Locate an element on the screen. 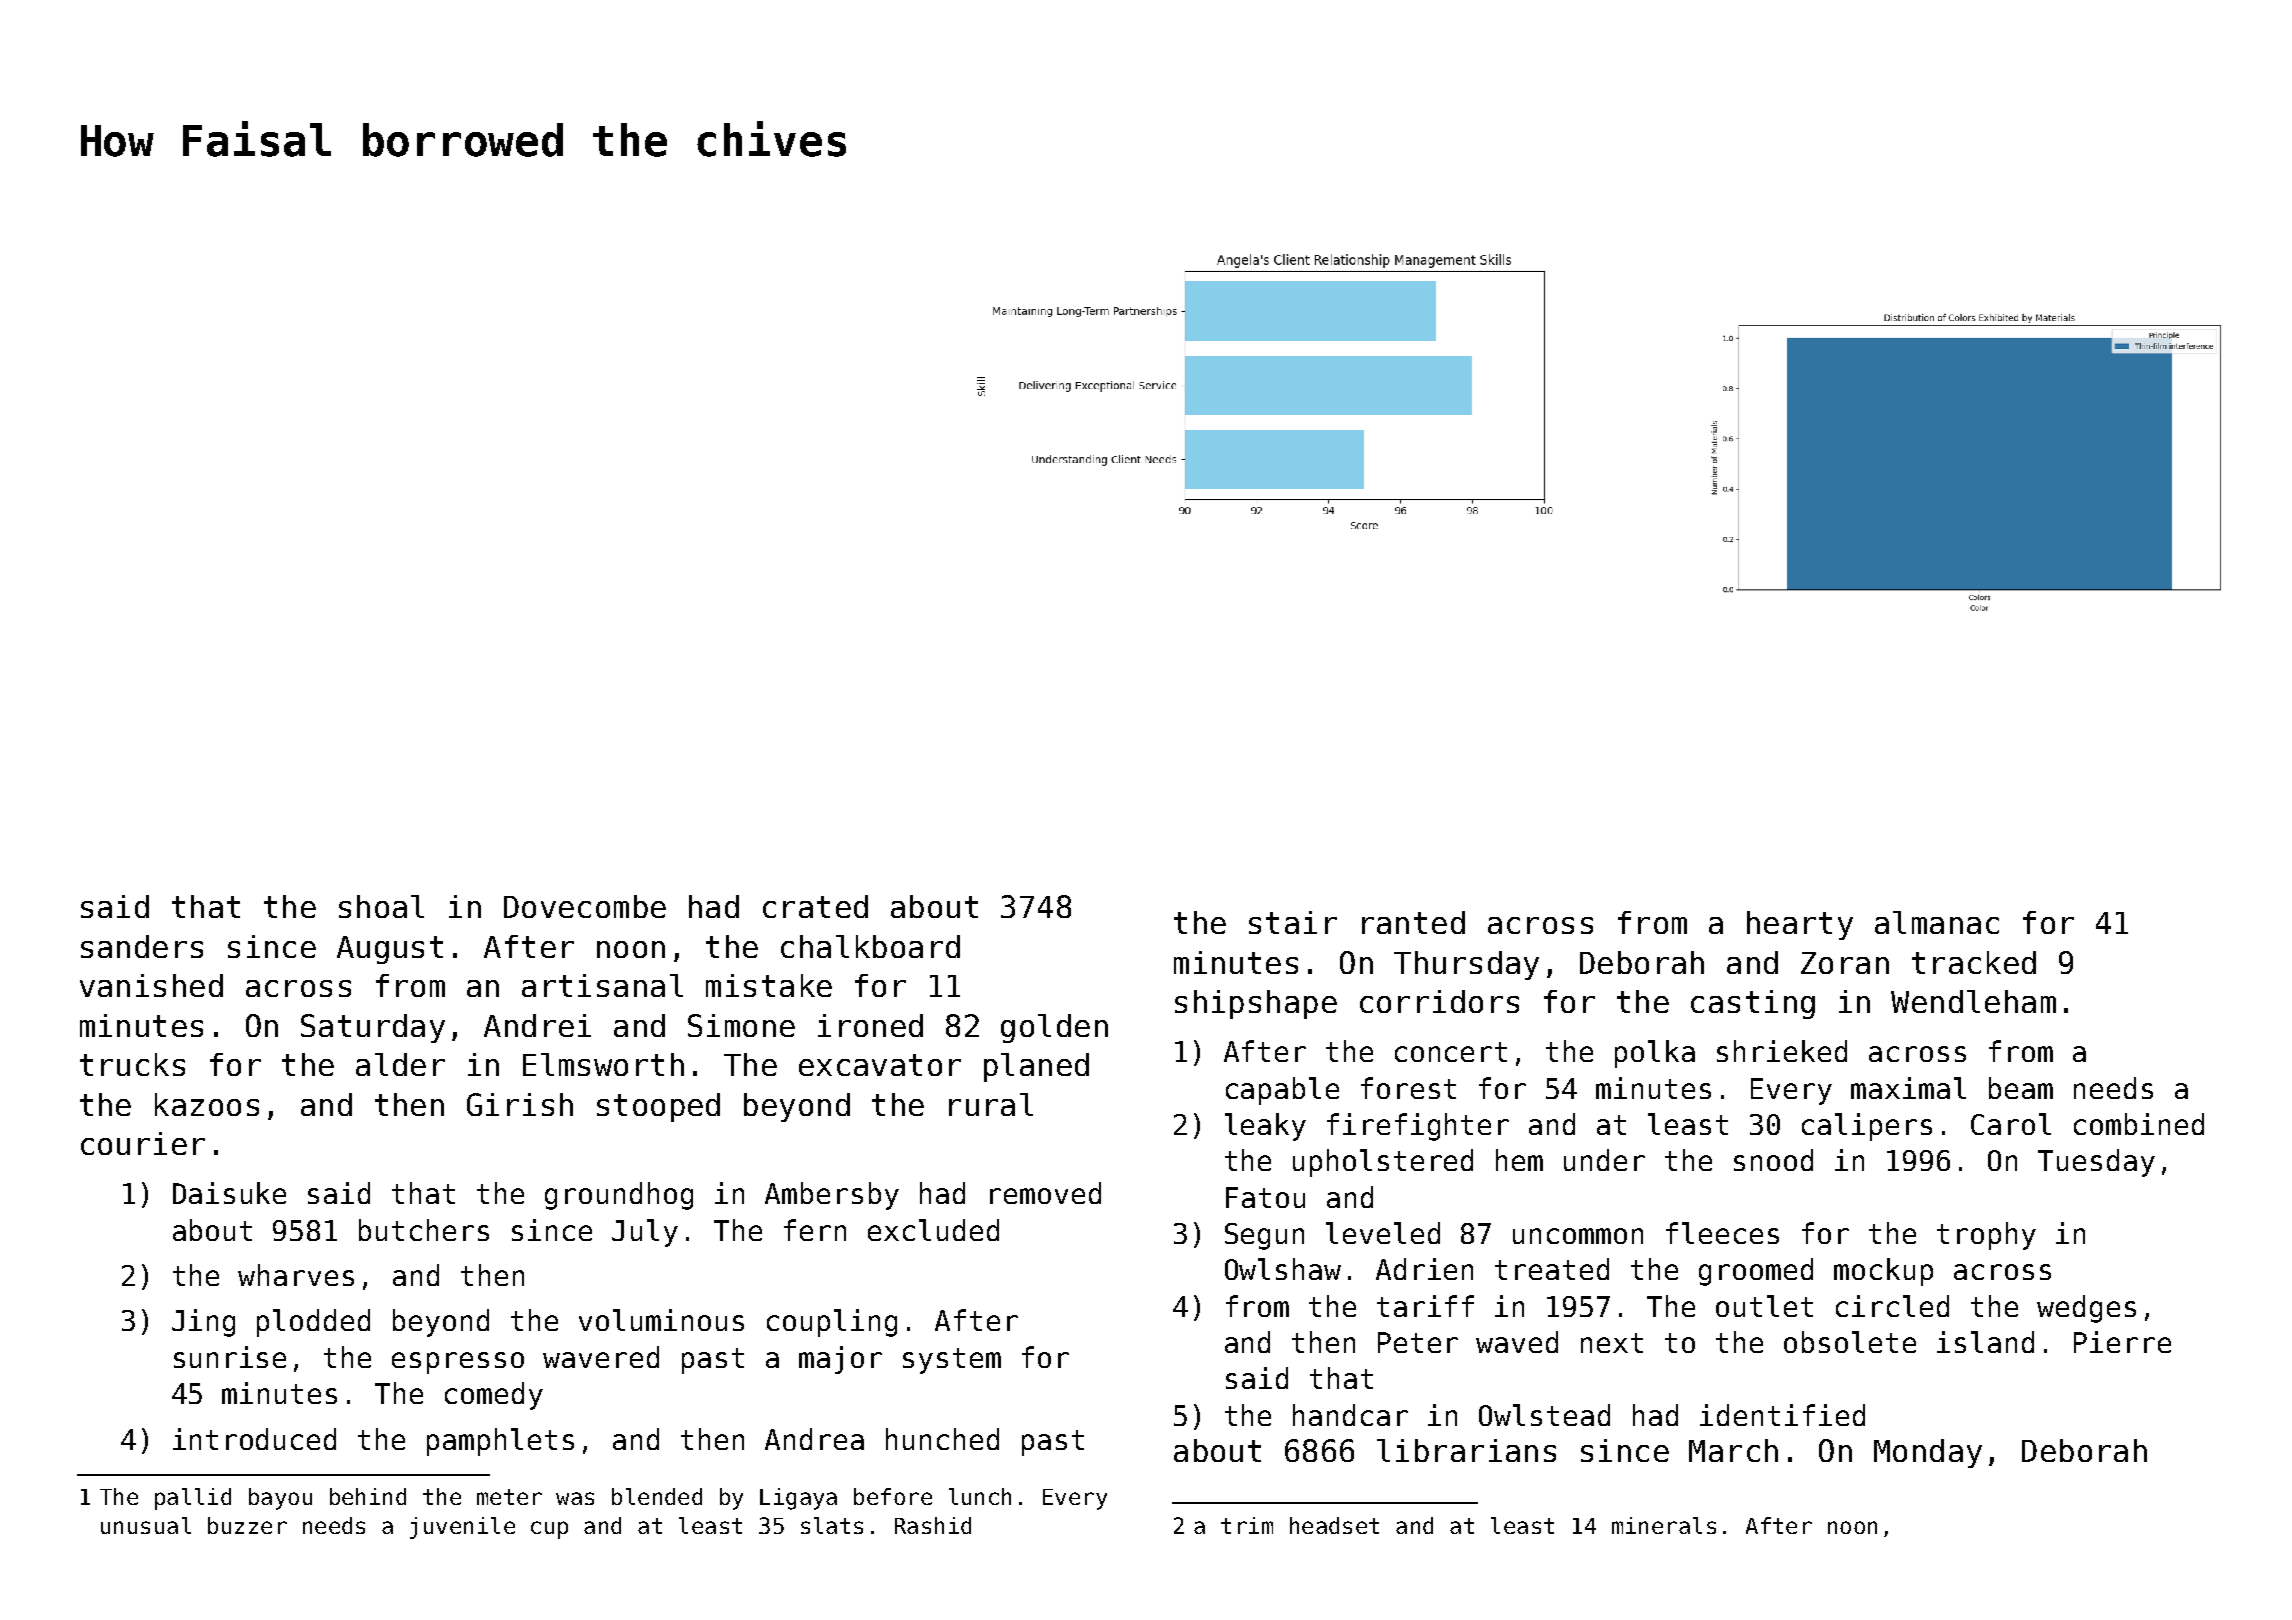  lunch is located at coordinates (980, 1496).
